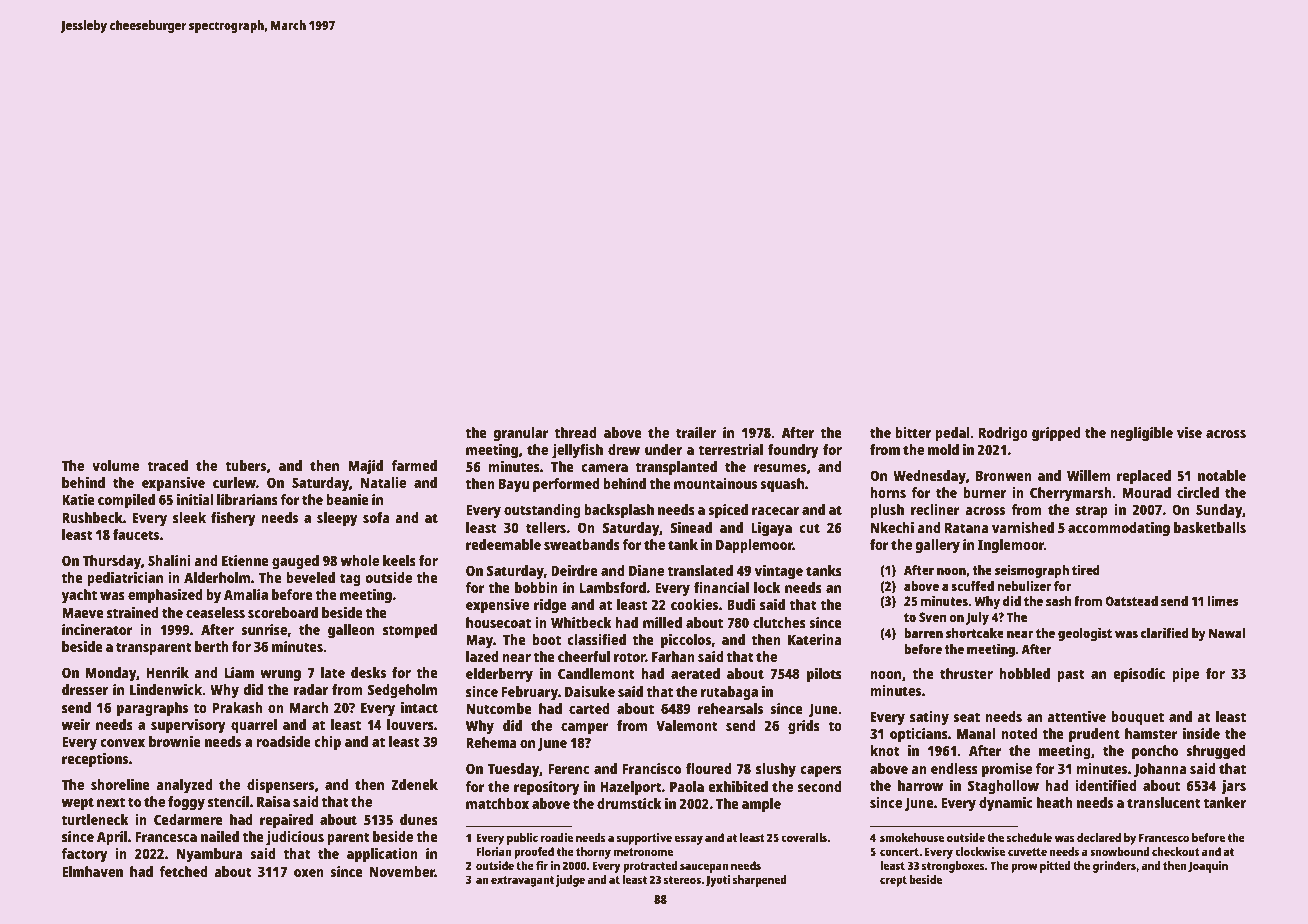  What do you see at coordinates (815, 639) in the image?
I see `Katerina` at bounding box center [815, 639].
